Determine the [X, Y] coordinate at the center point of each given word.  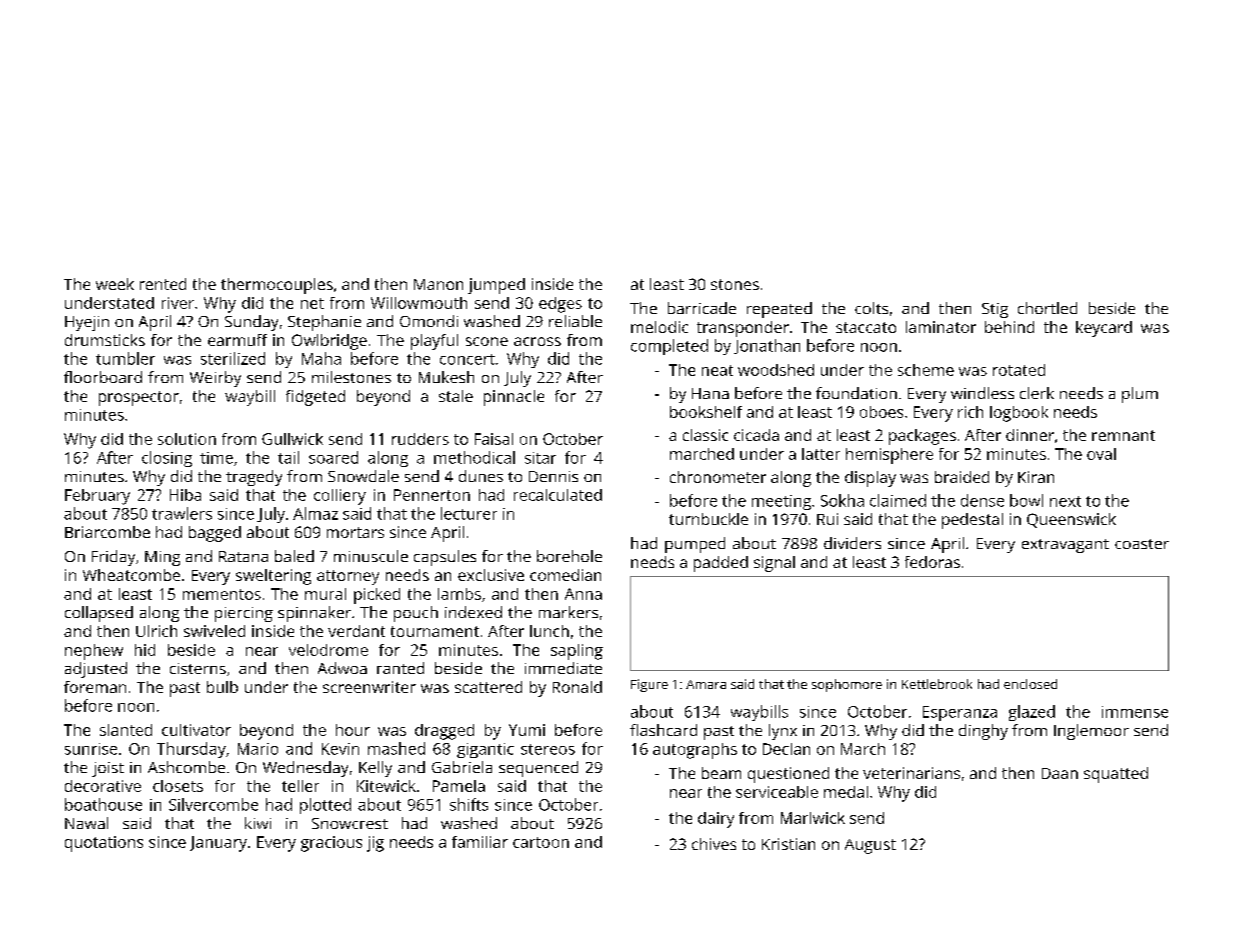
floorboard [103, 377]
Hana [710, 393]
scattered [488, 687]
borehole [569, 556]
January [218, 844]
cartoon [541, 842]
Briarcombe [107, 532]
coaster [1142, 544]
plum [1140, 395]
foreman [95, 687]
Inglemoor [1091, 732]
